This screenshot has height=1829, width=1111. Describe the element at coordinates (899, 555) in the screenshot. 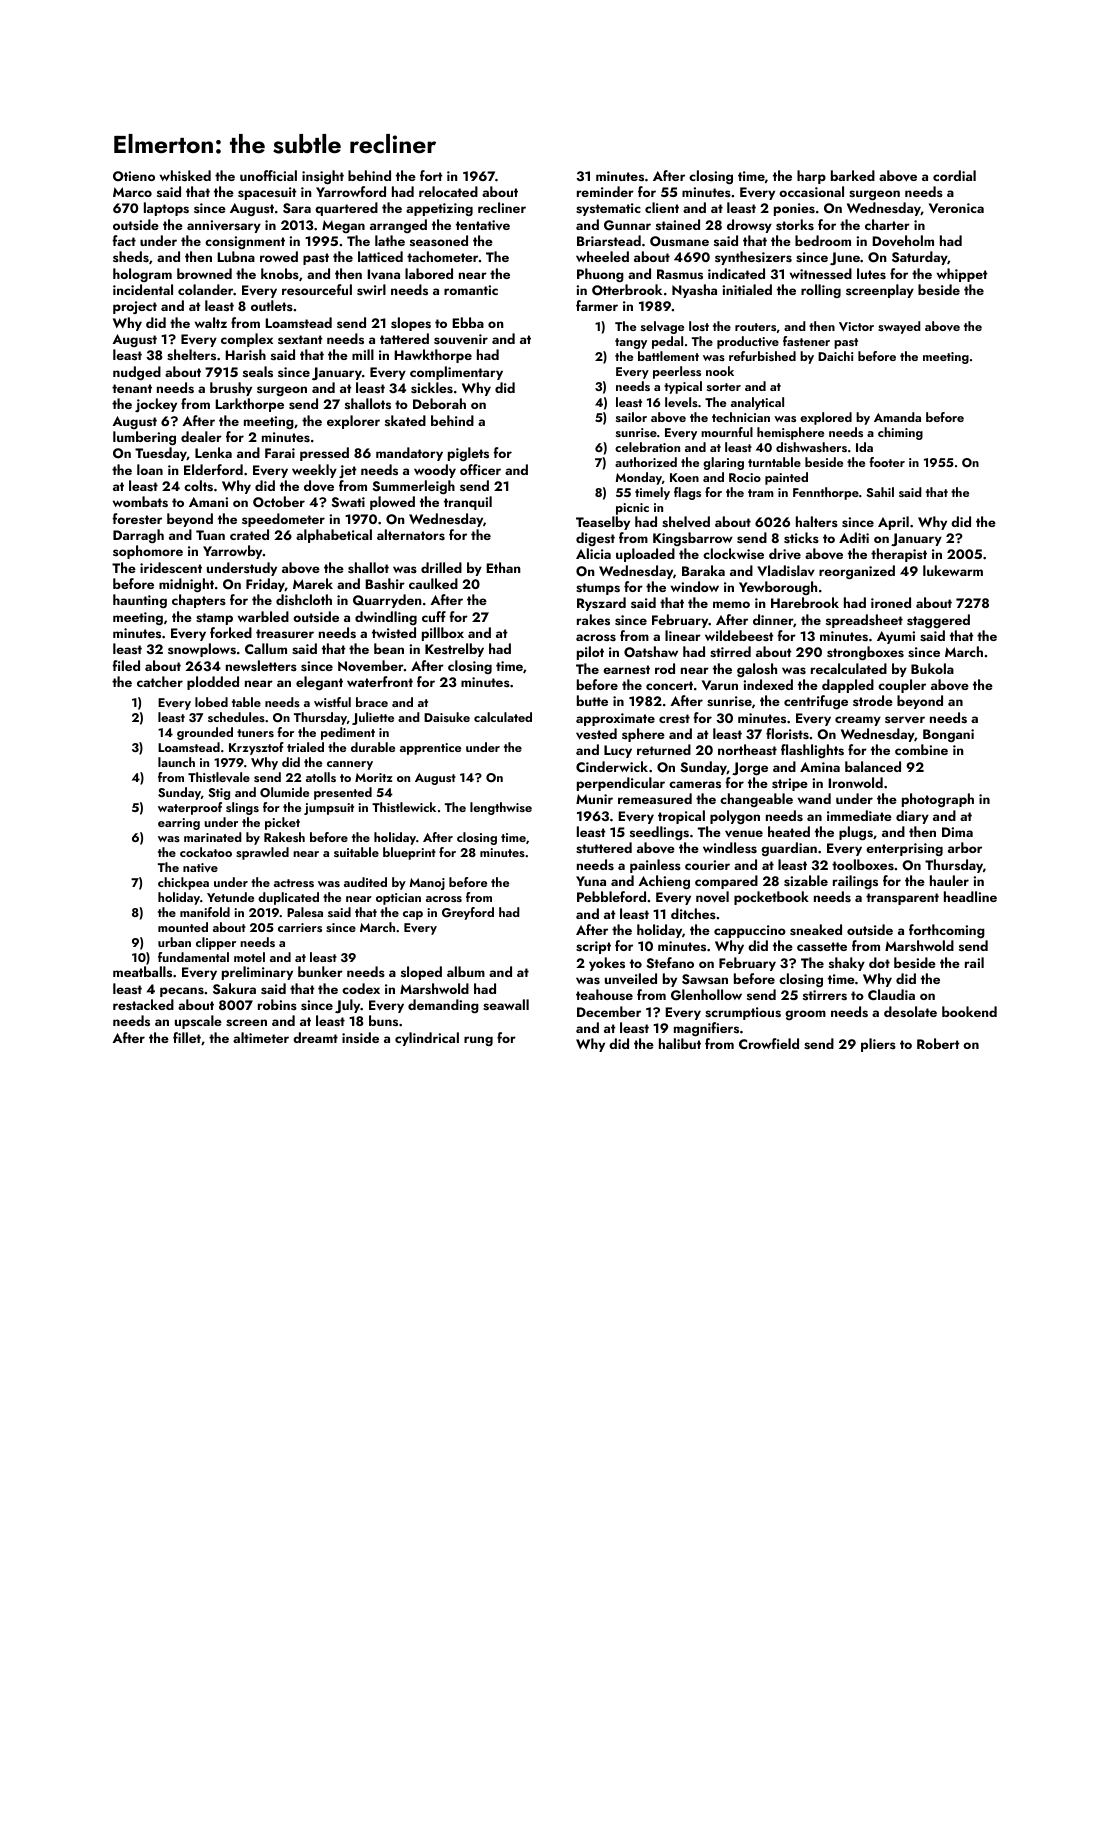

I see `therapist` at that location.
